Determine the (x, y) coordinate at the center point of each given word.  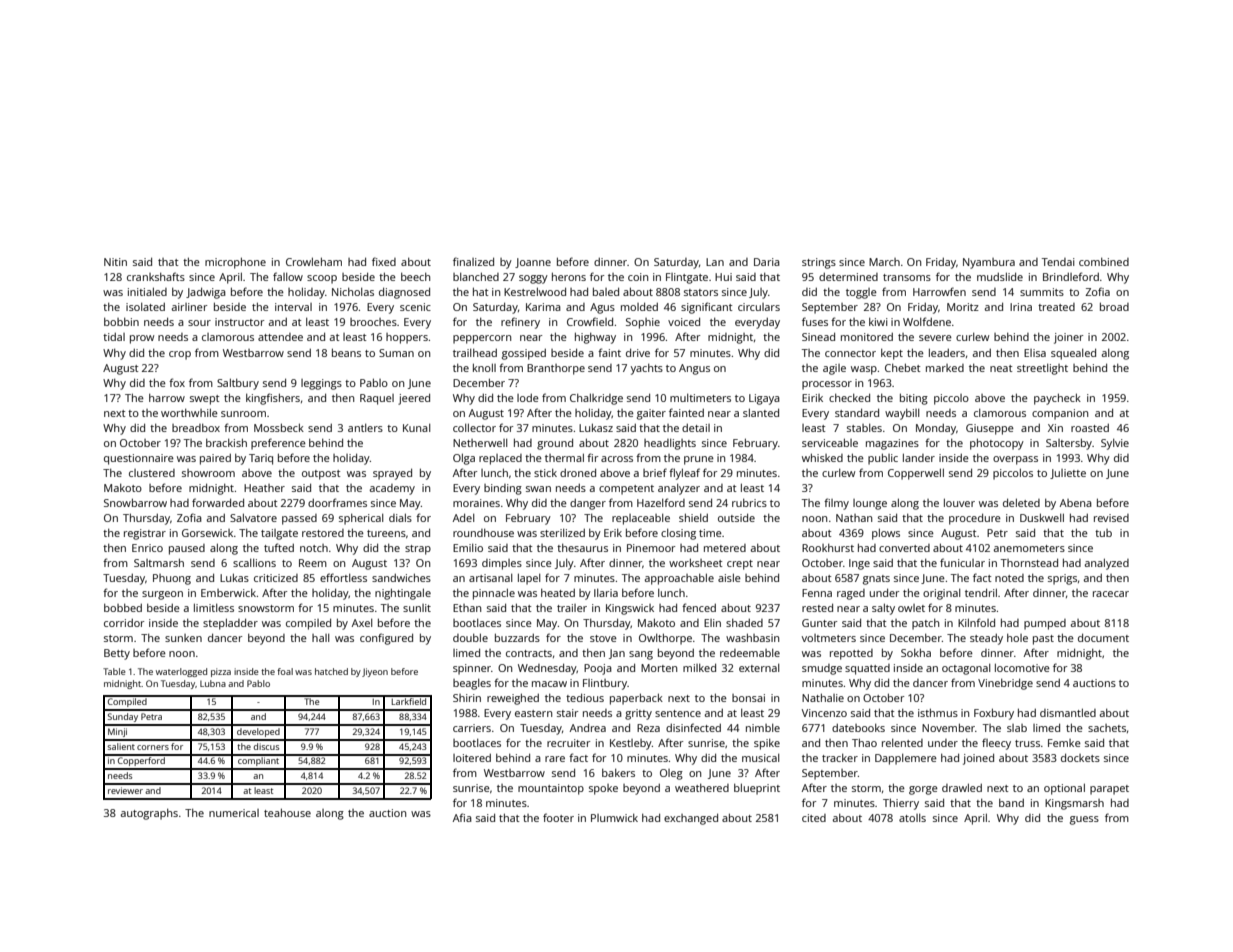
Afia (462, 817)
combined (1104, 262)
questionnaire (139, 459)
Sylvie (1115, 444)
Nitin (115, 262)
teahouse (287, 812)
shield (693, 517)
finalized (473, 261)
